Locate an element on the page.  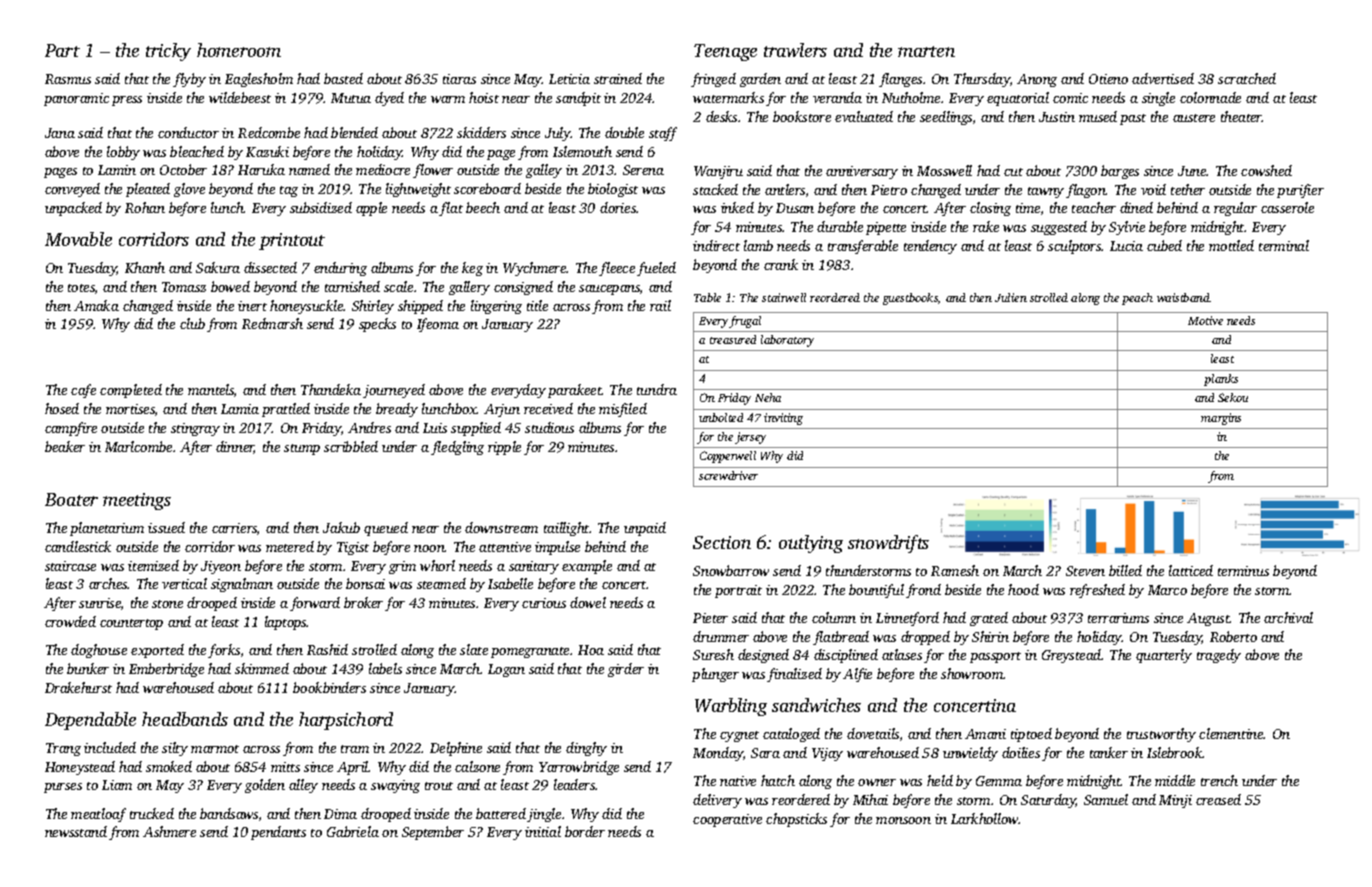
cooperative is located at coordinates (727, 820).
